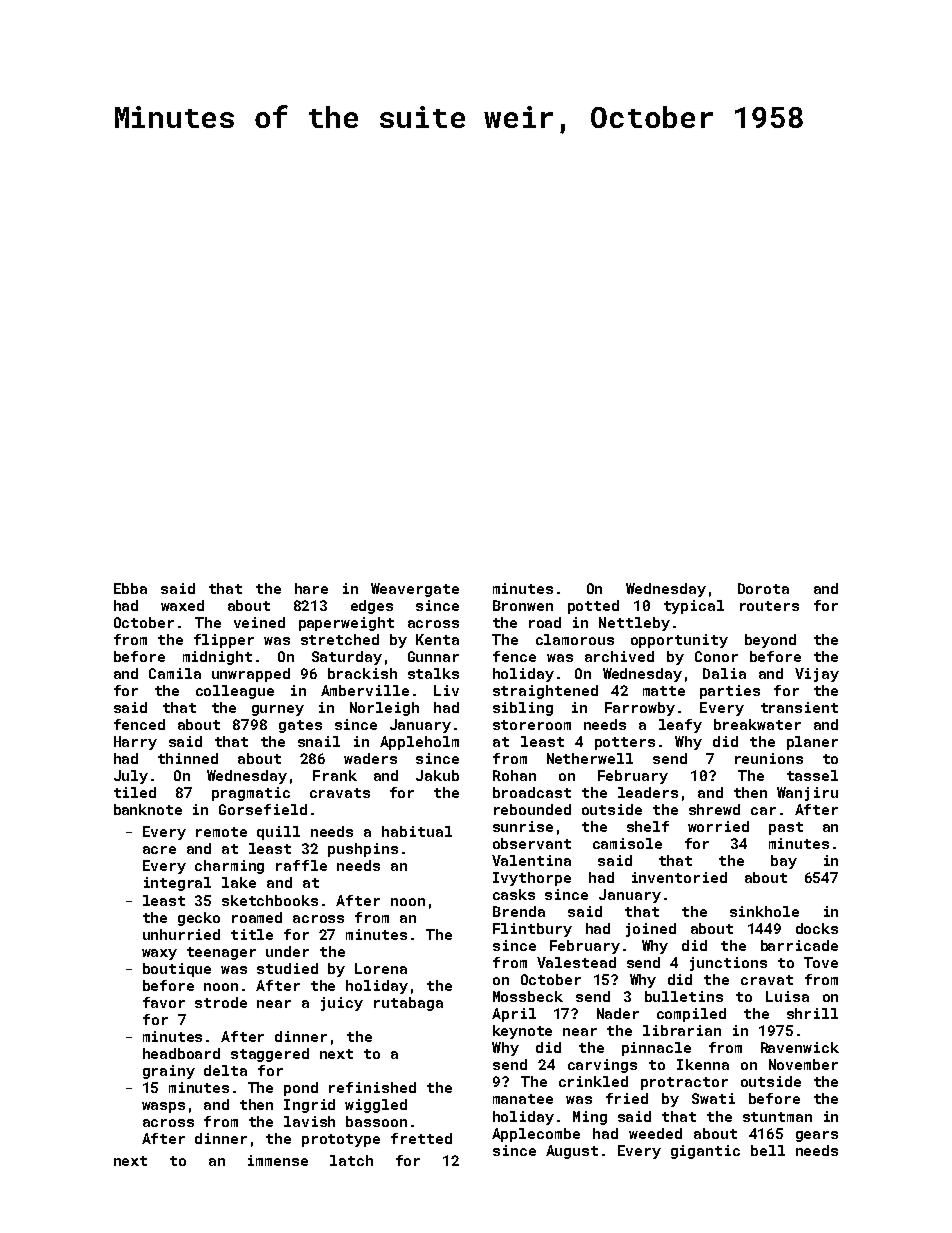 This screenshot has height=1233, width=952. I want to click on Harry, so click(135, 743).
